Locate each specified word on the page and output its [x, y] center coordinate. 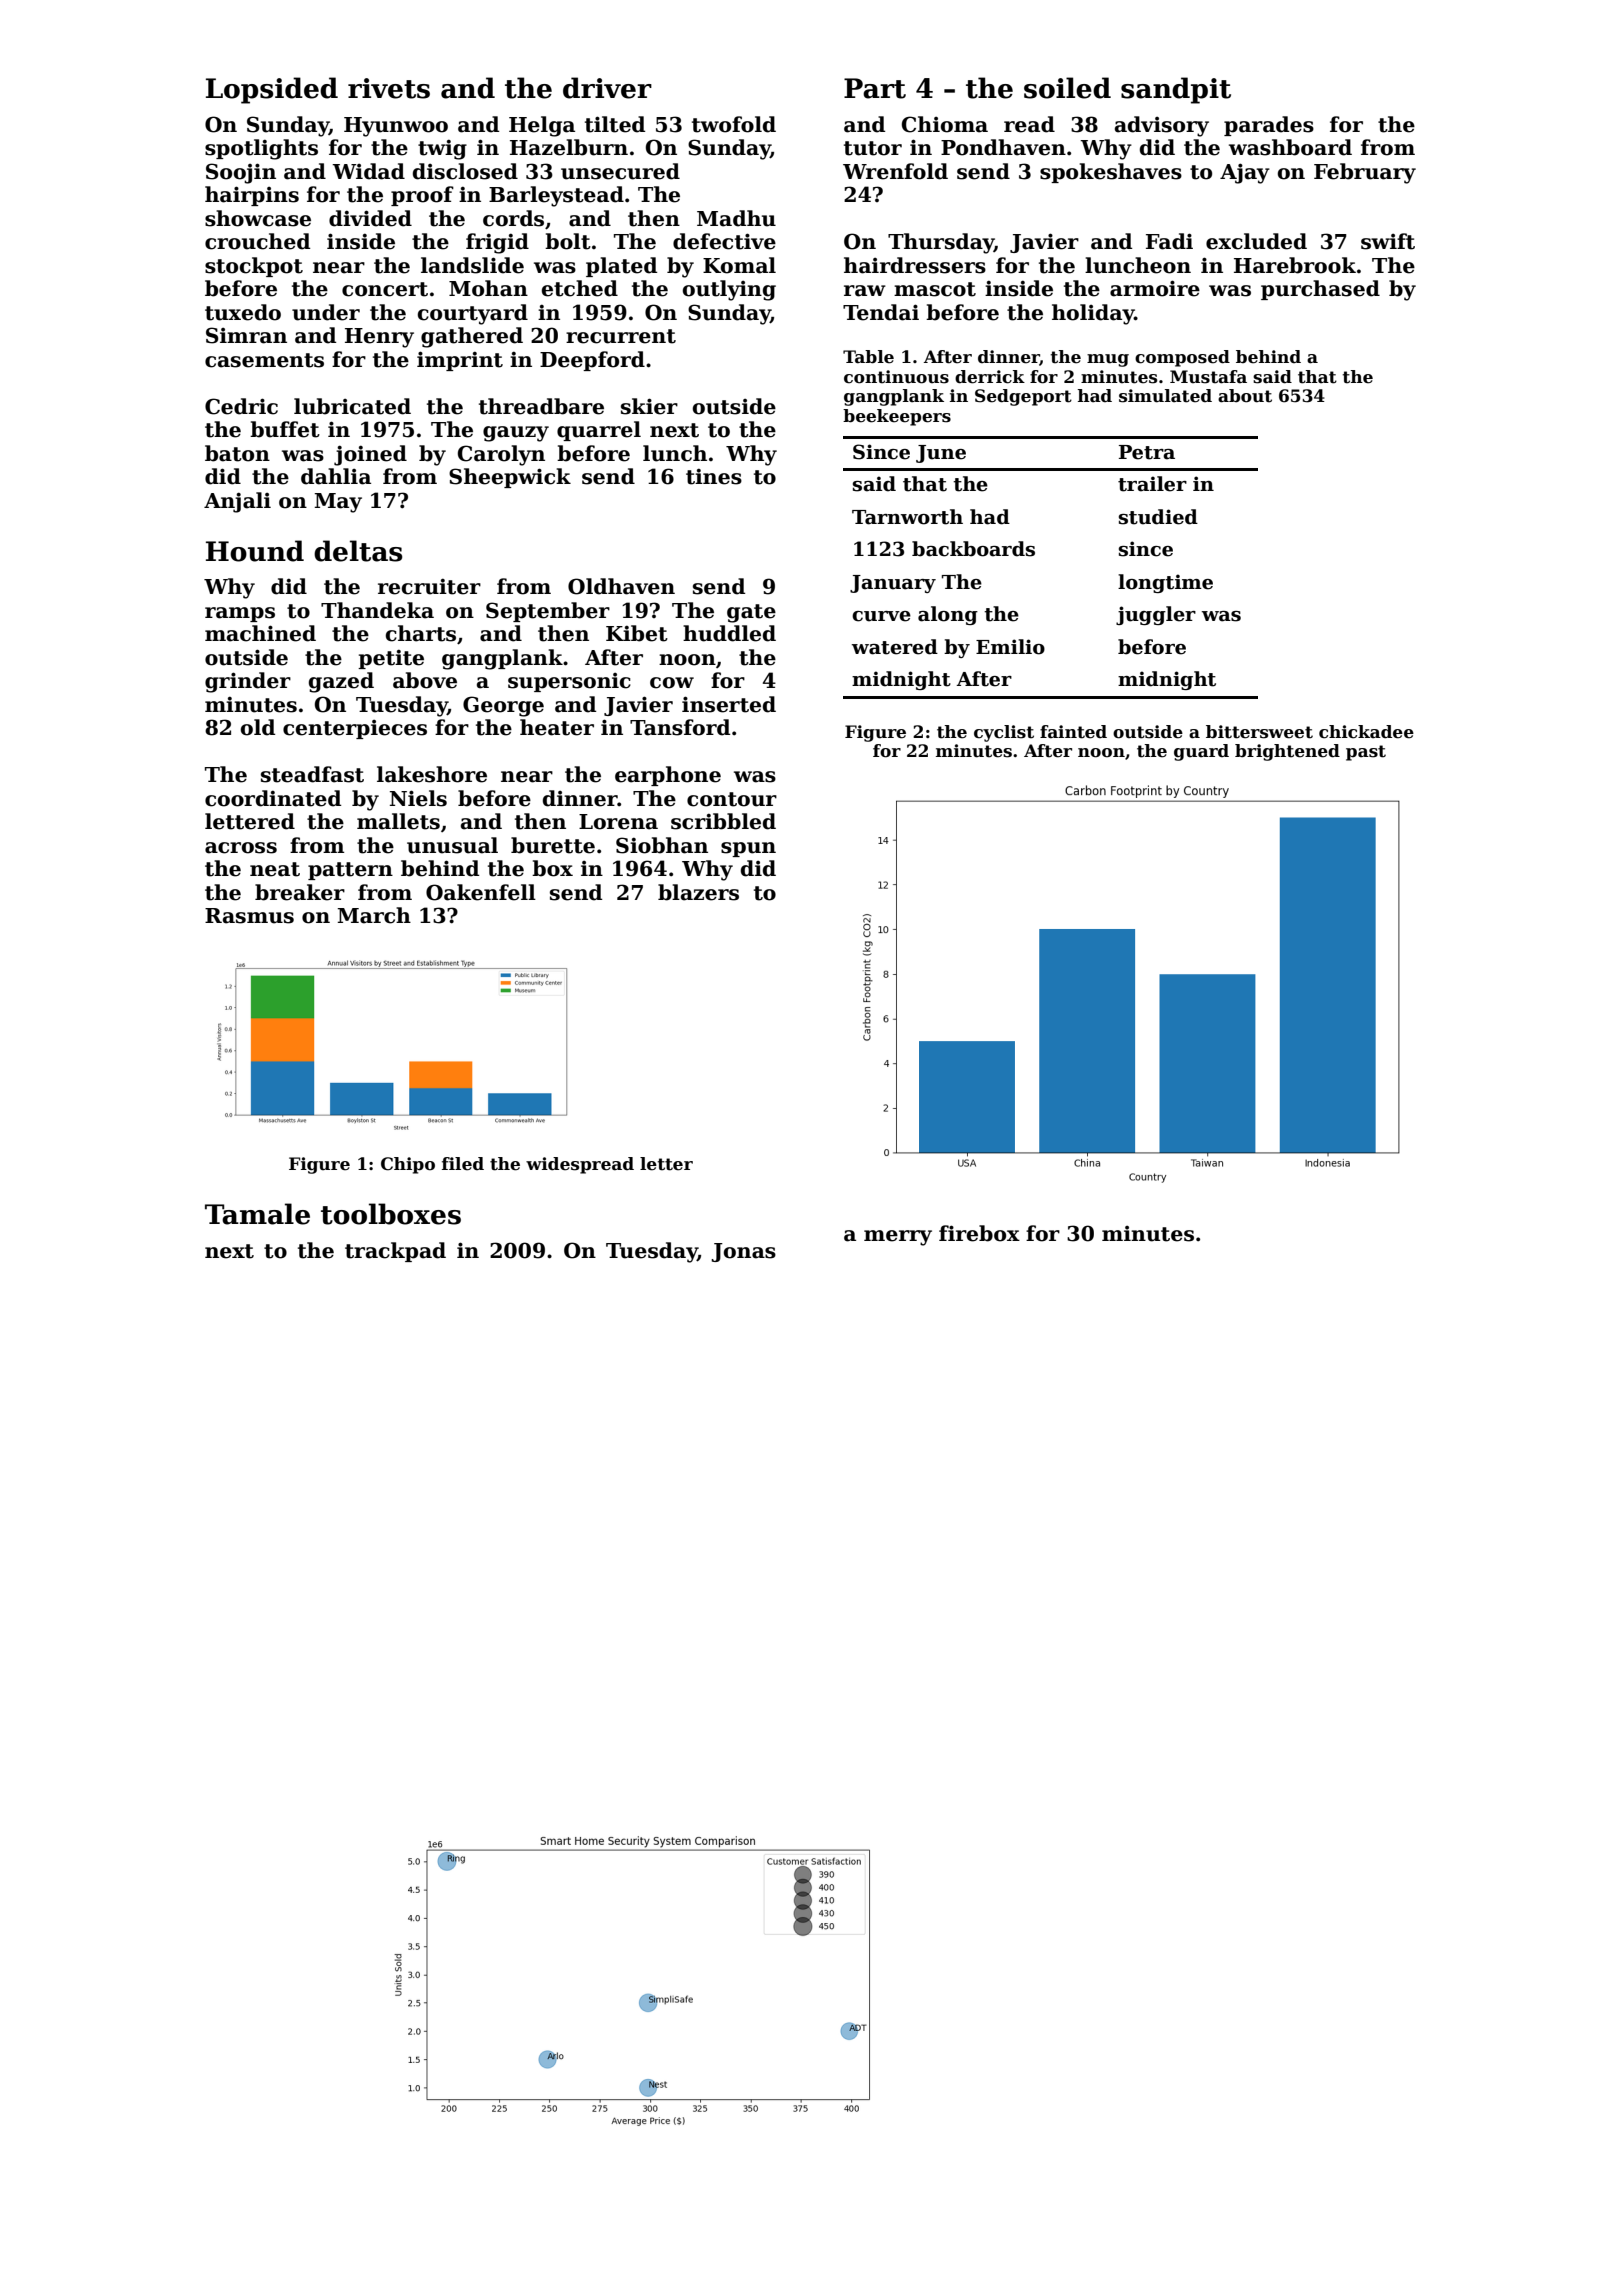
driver [607, 88]
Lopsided [272, 90]
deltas [358, 551]
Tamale [257, 1214]
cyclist [1004, 733]
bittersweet [1259, 732]
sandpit [1176, 90]
